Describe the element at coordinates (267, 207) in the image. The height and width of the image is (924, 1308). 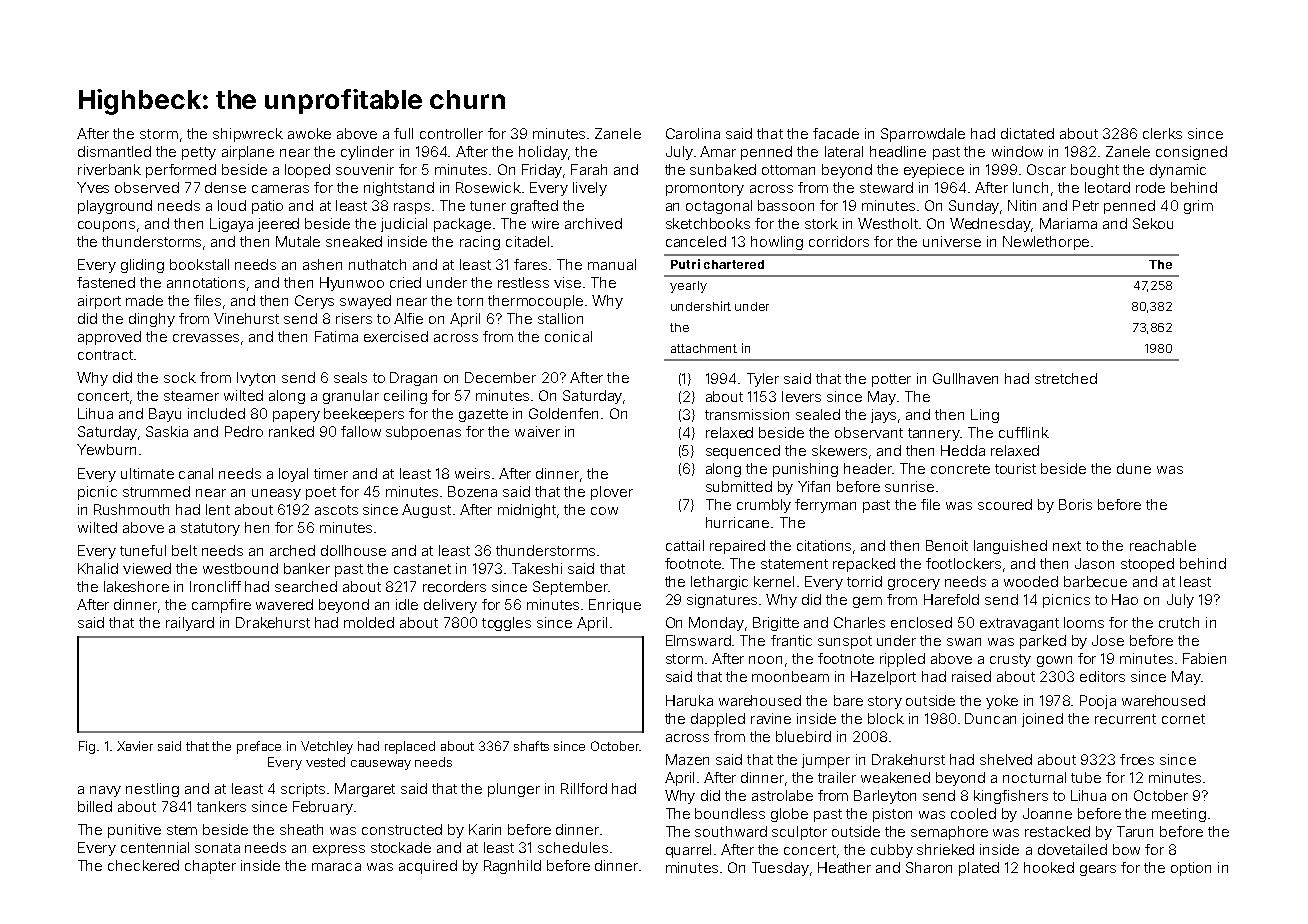
I see `patio` at that location.
